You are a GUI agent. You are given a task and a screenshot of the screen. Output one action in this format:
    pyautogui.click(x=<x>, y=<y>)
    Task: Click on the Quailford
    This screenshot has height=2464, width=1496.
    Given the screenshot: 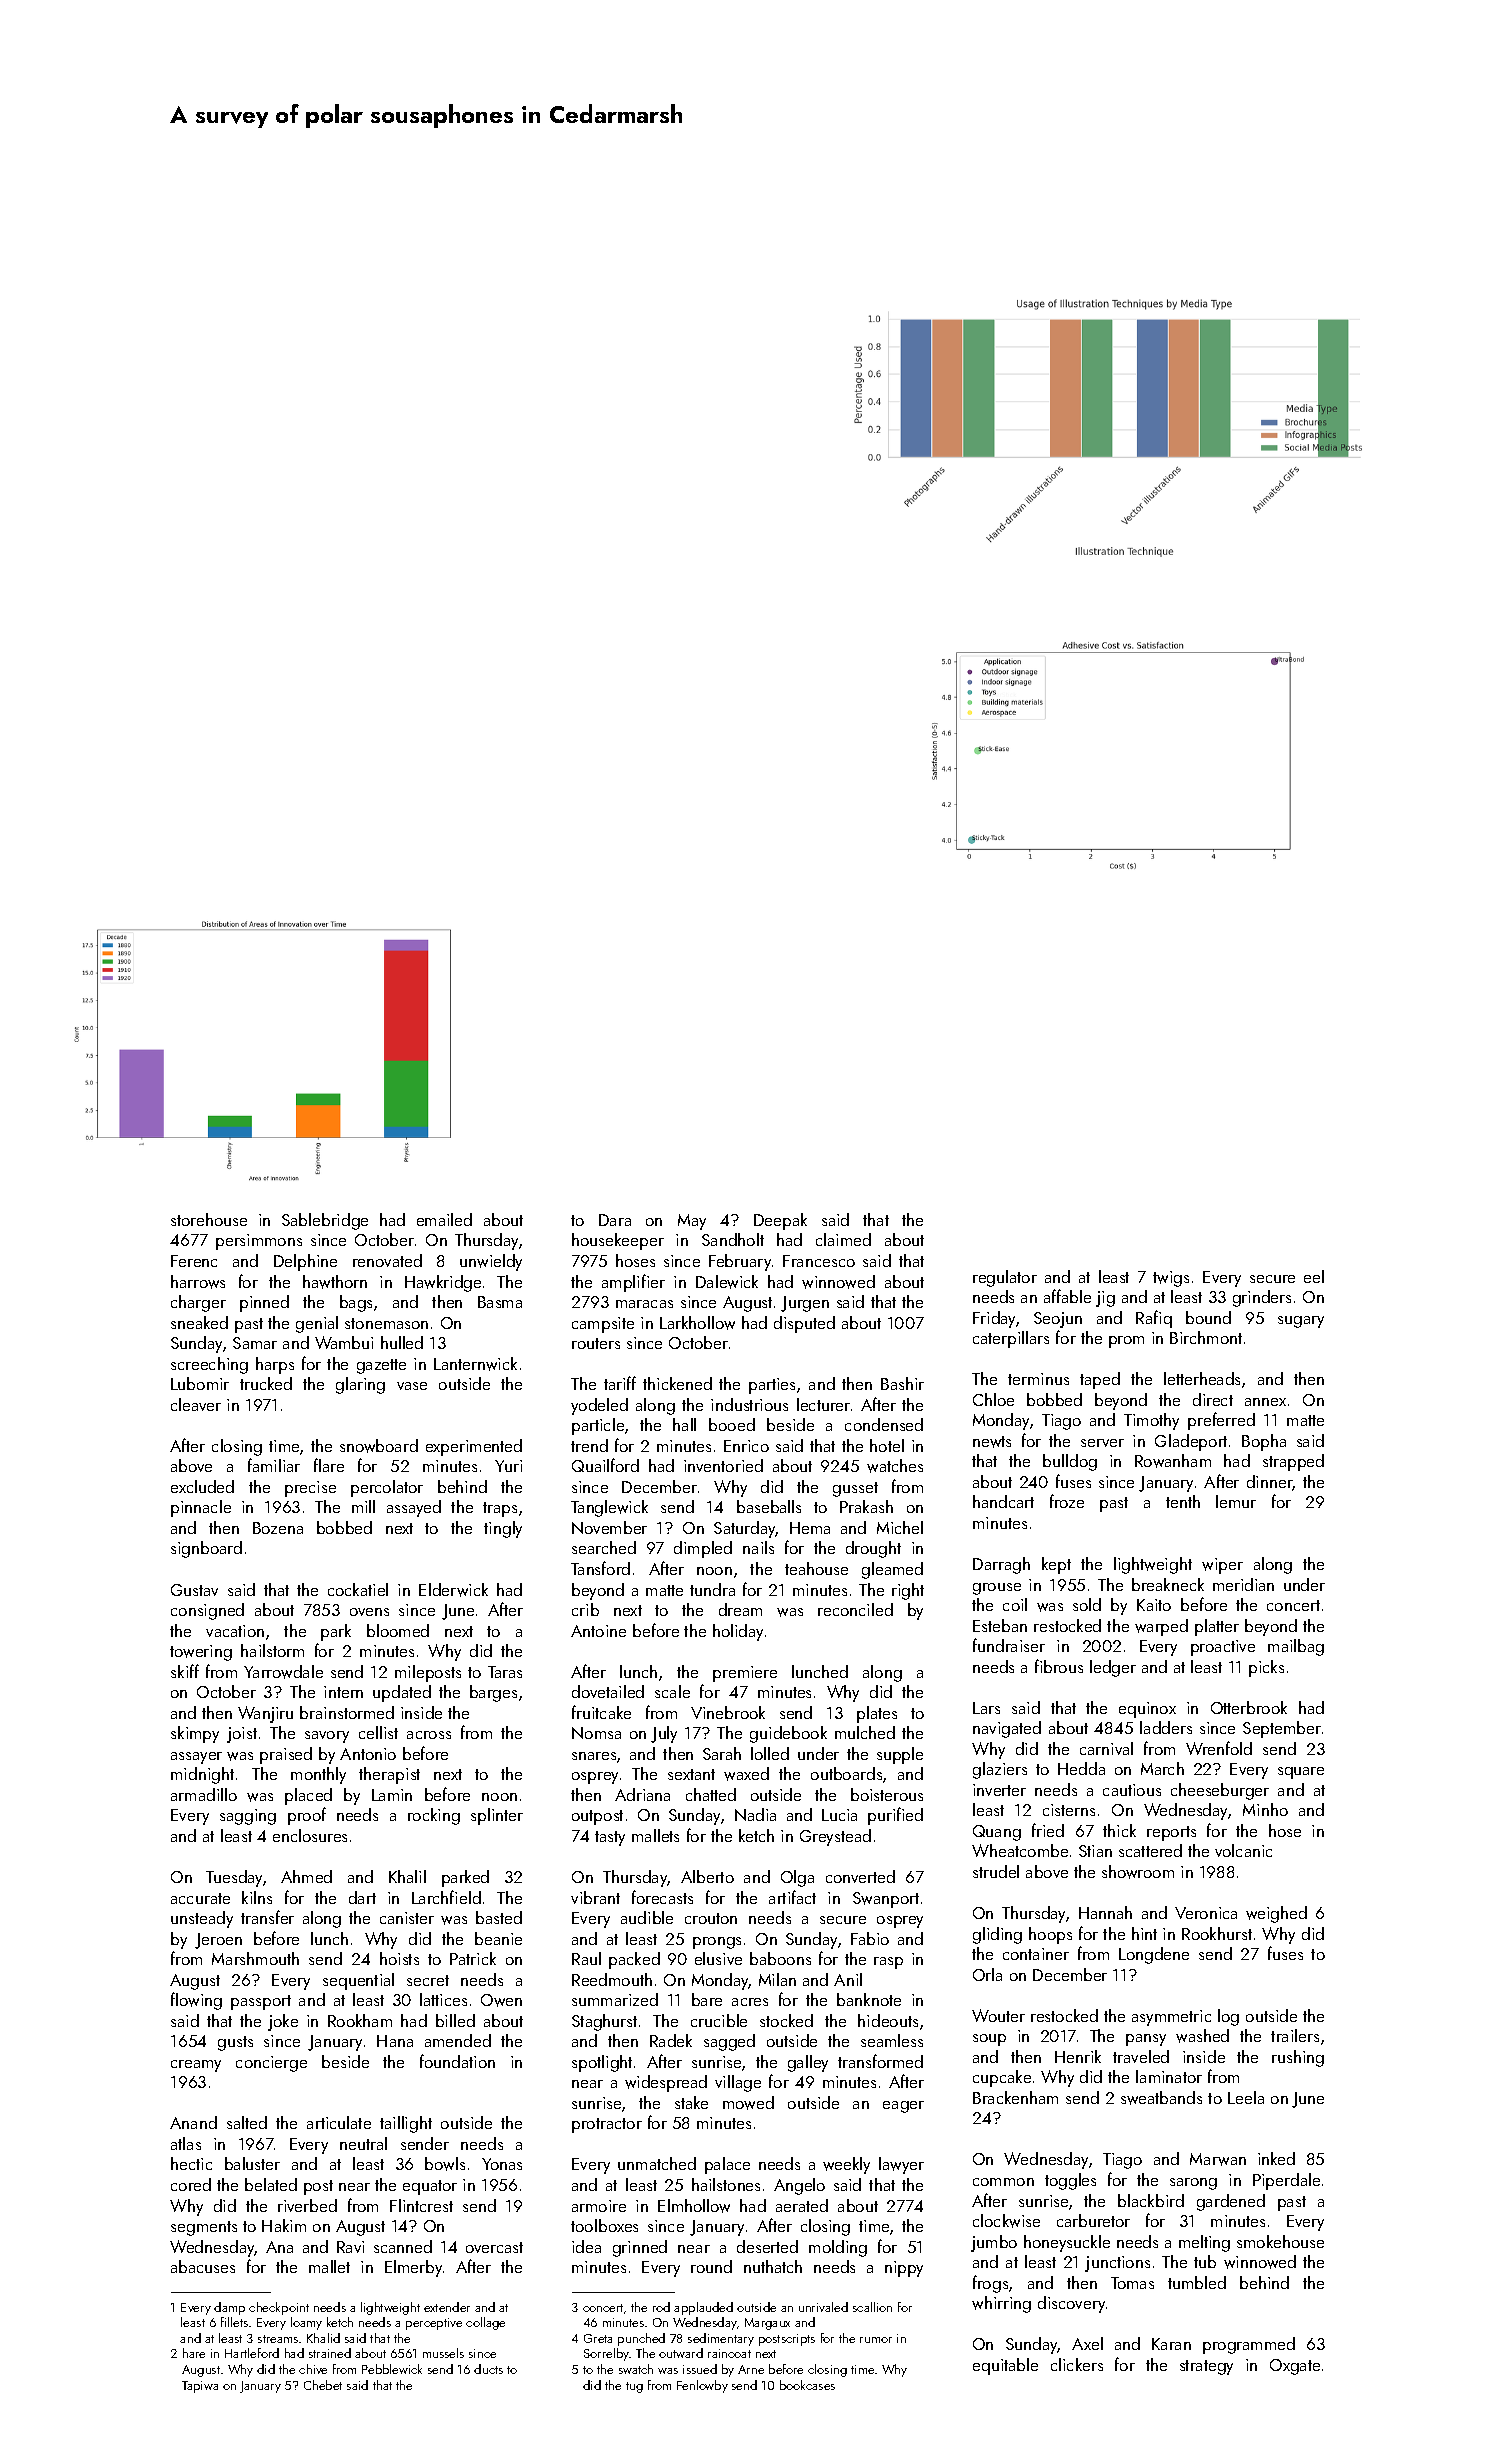 What is the action you would take?
    pyautogui.click(x=605, y=1465)
